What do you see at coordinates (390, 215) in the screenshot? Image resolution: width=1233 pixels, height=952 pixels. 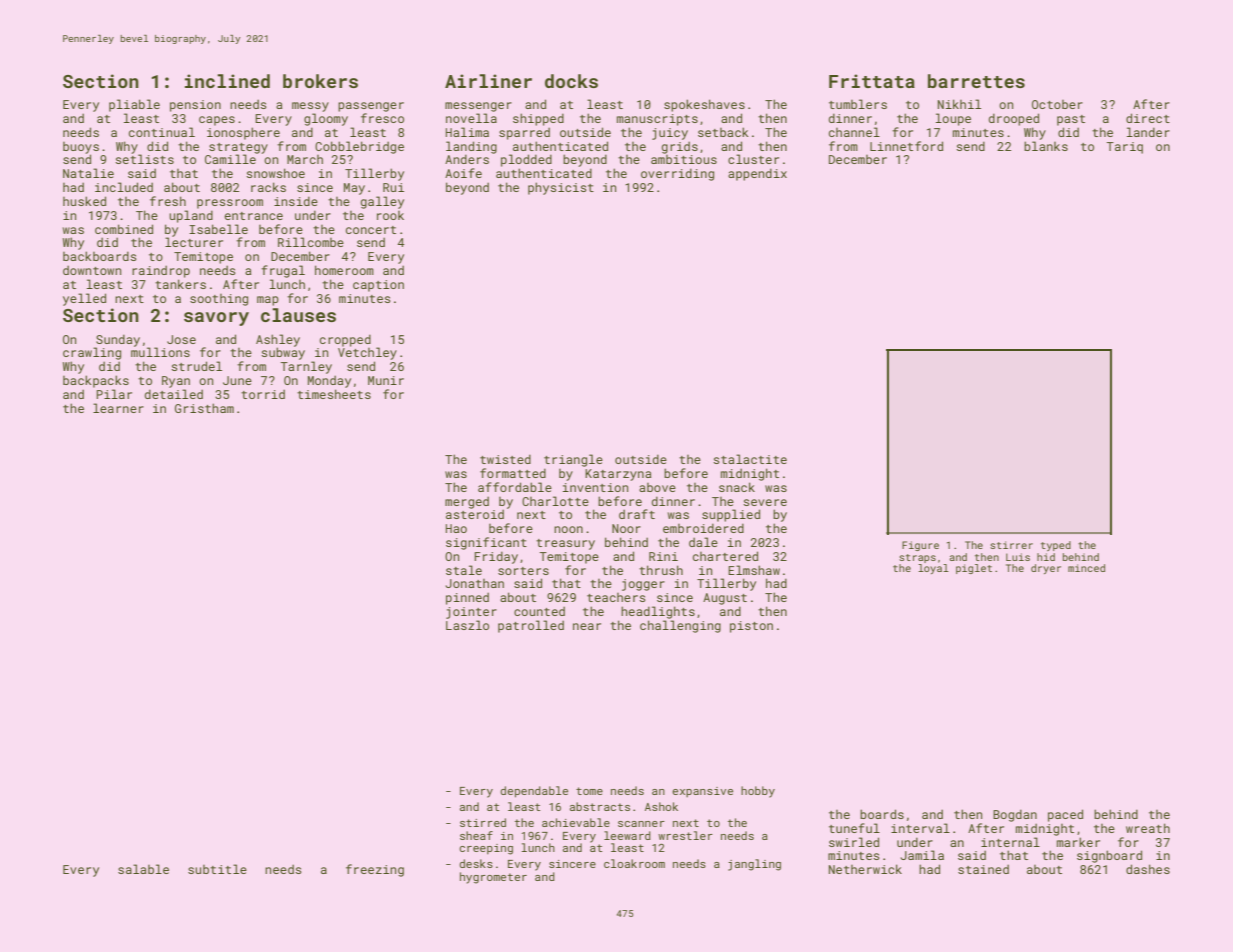 I see `rook` at bounding box center [390, 215].
